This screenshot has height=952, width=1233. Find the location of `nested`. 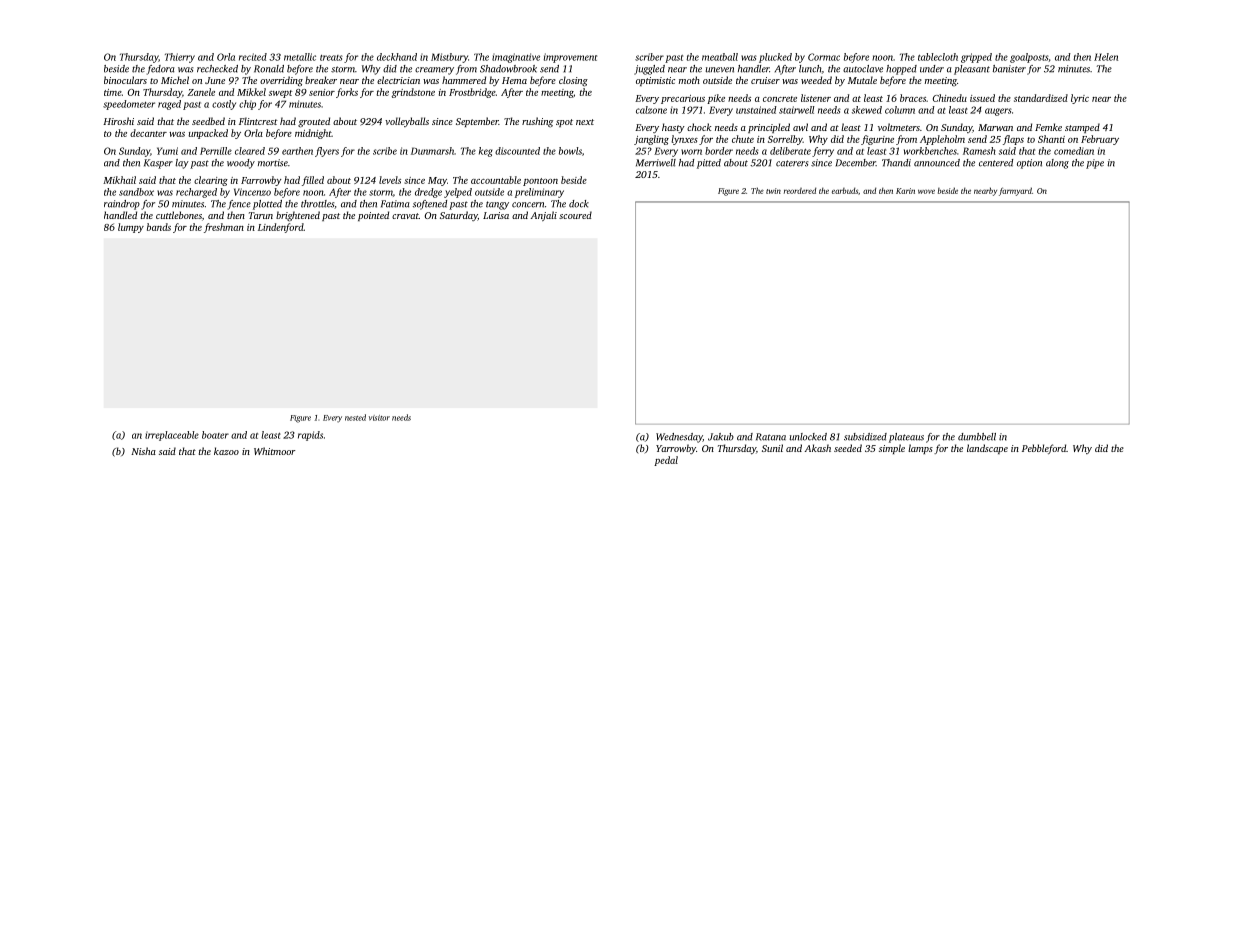

nested is located at coordinates (355, 417).
